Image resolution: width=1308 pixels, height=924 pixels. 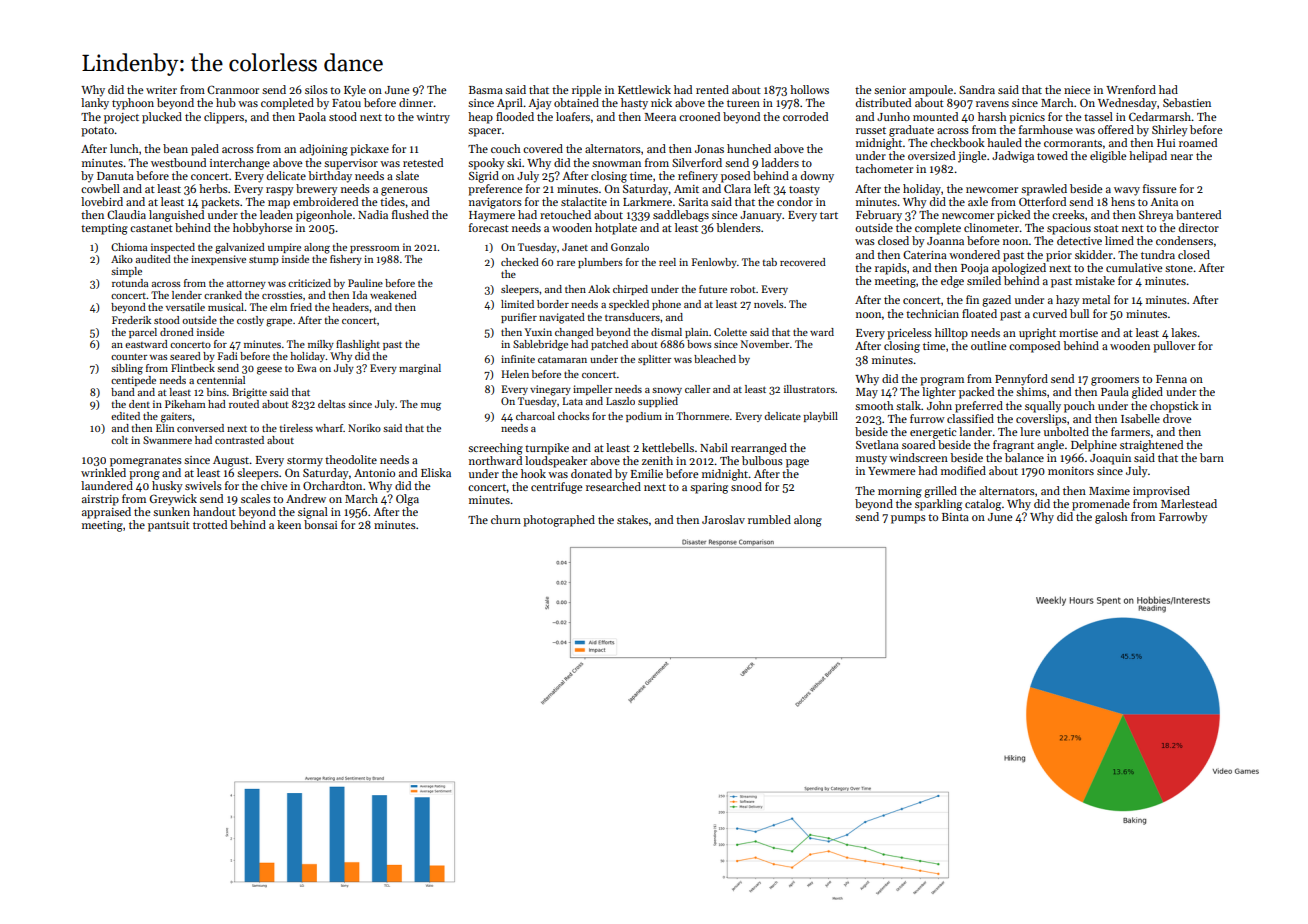 I want to click on Fenna, so click(x=1171, y=379).
